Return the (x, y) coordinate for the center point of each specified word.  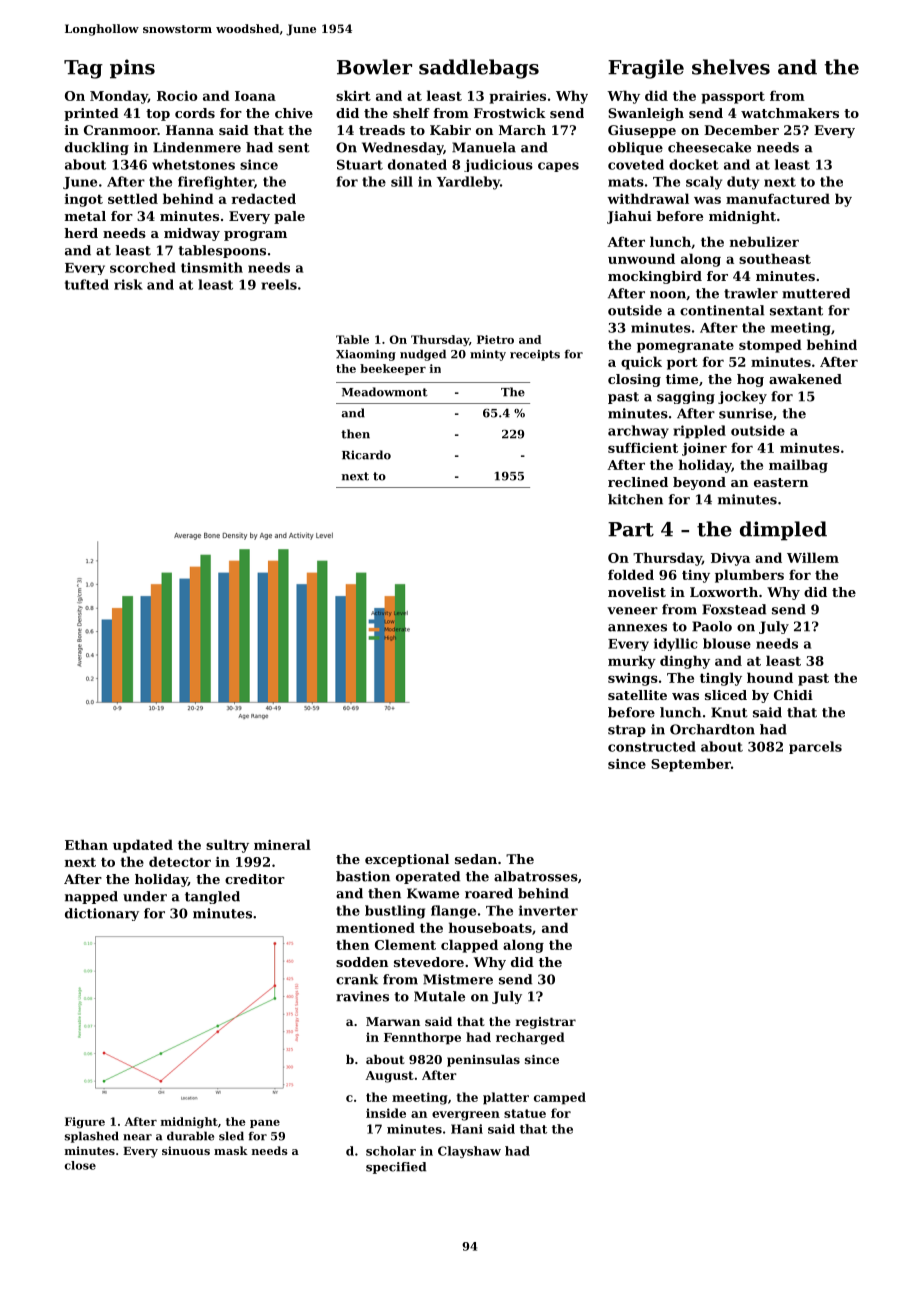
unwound (641, 258)
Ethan (86, 844)
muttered (816, 293)
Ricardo (366, 455)
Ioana (255, 96)
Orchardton (712, 729)
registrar (546, 1023)
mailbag (798, 466)
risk (128, 284)
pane (265, 1124)
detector (180, 861)
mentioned (375, 927)
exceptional (407, 860)
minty (488, 355)
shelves (731, 67)
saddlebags (479, 69)
